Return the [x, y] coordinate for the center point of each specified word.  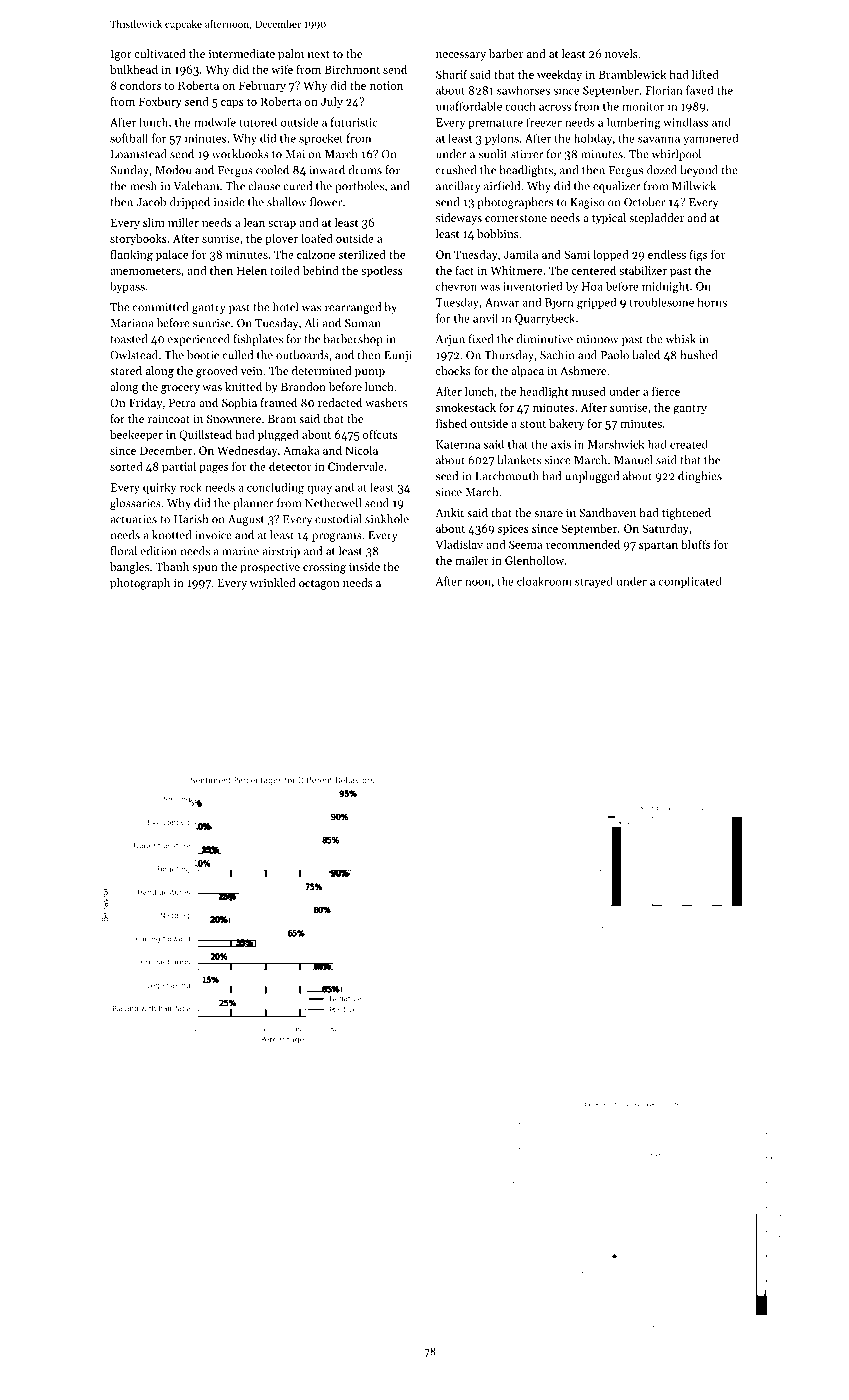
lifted [705, 74]
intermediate [242, 53]
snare [548, 514]
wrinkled [272, 582]
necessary [461, 56]
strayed [594, 582]
